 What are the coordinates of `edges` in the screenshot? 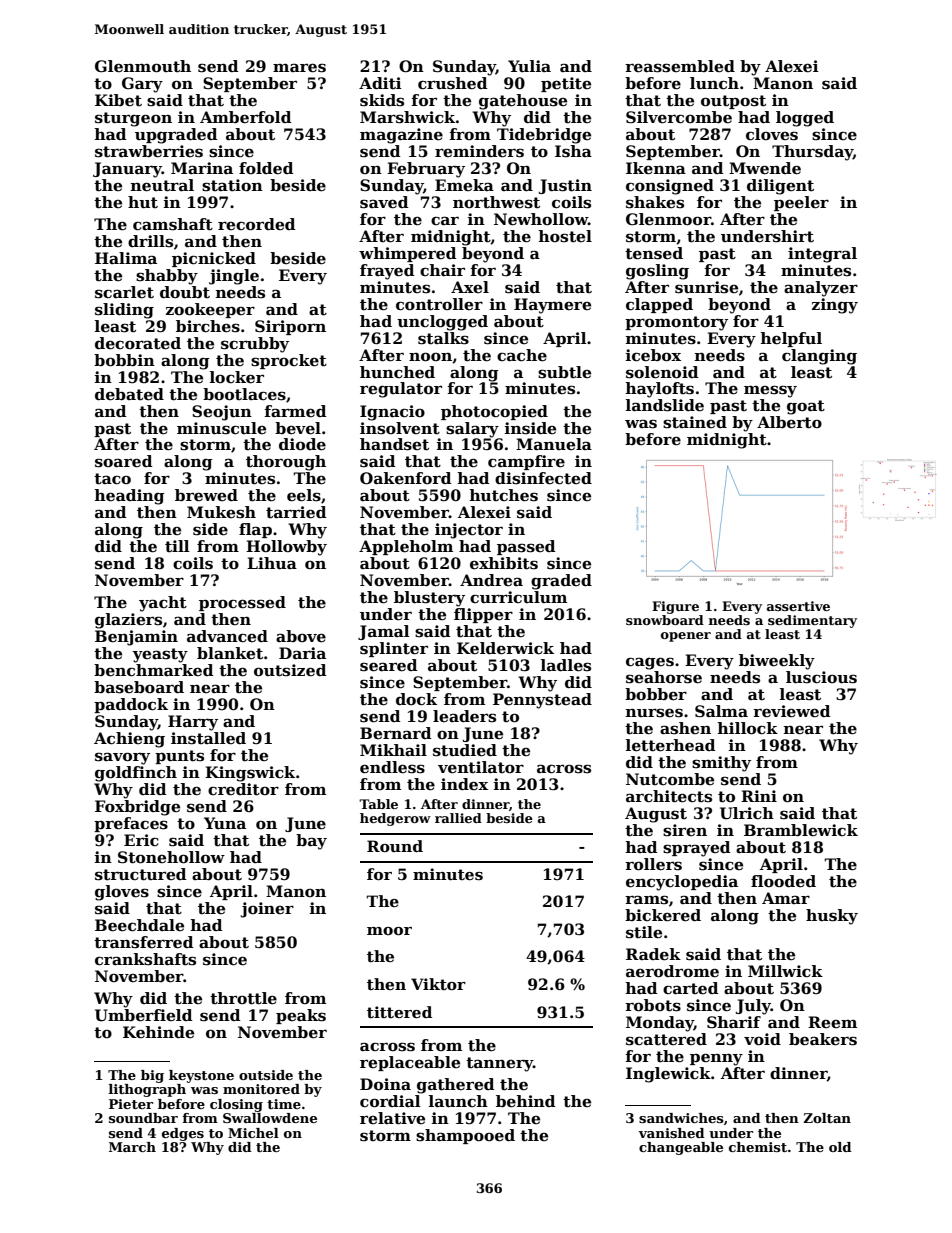 It's located at (183, 1134).
